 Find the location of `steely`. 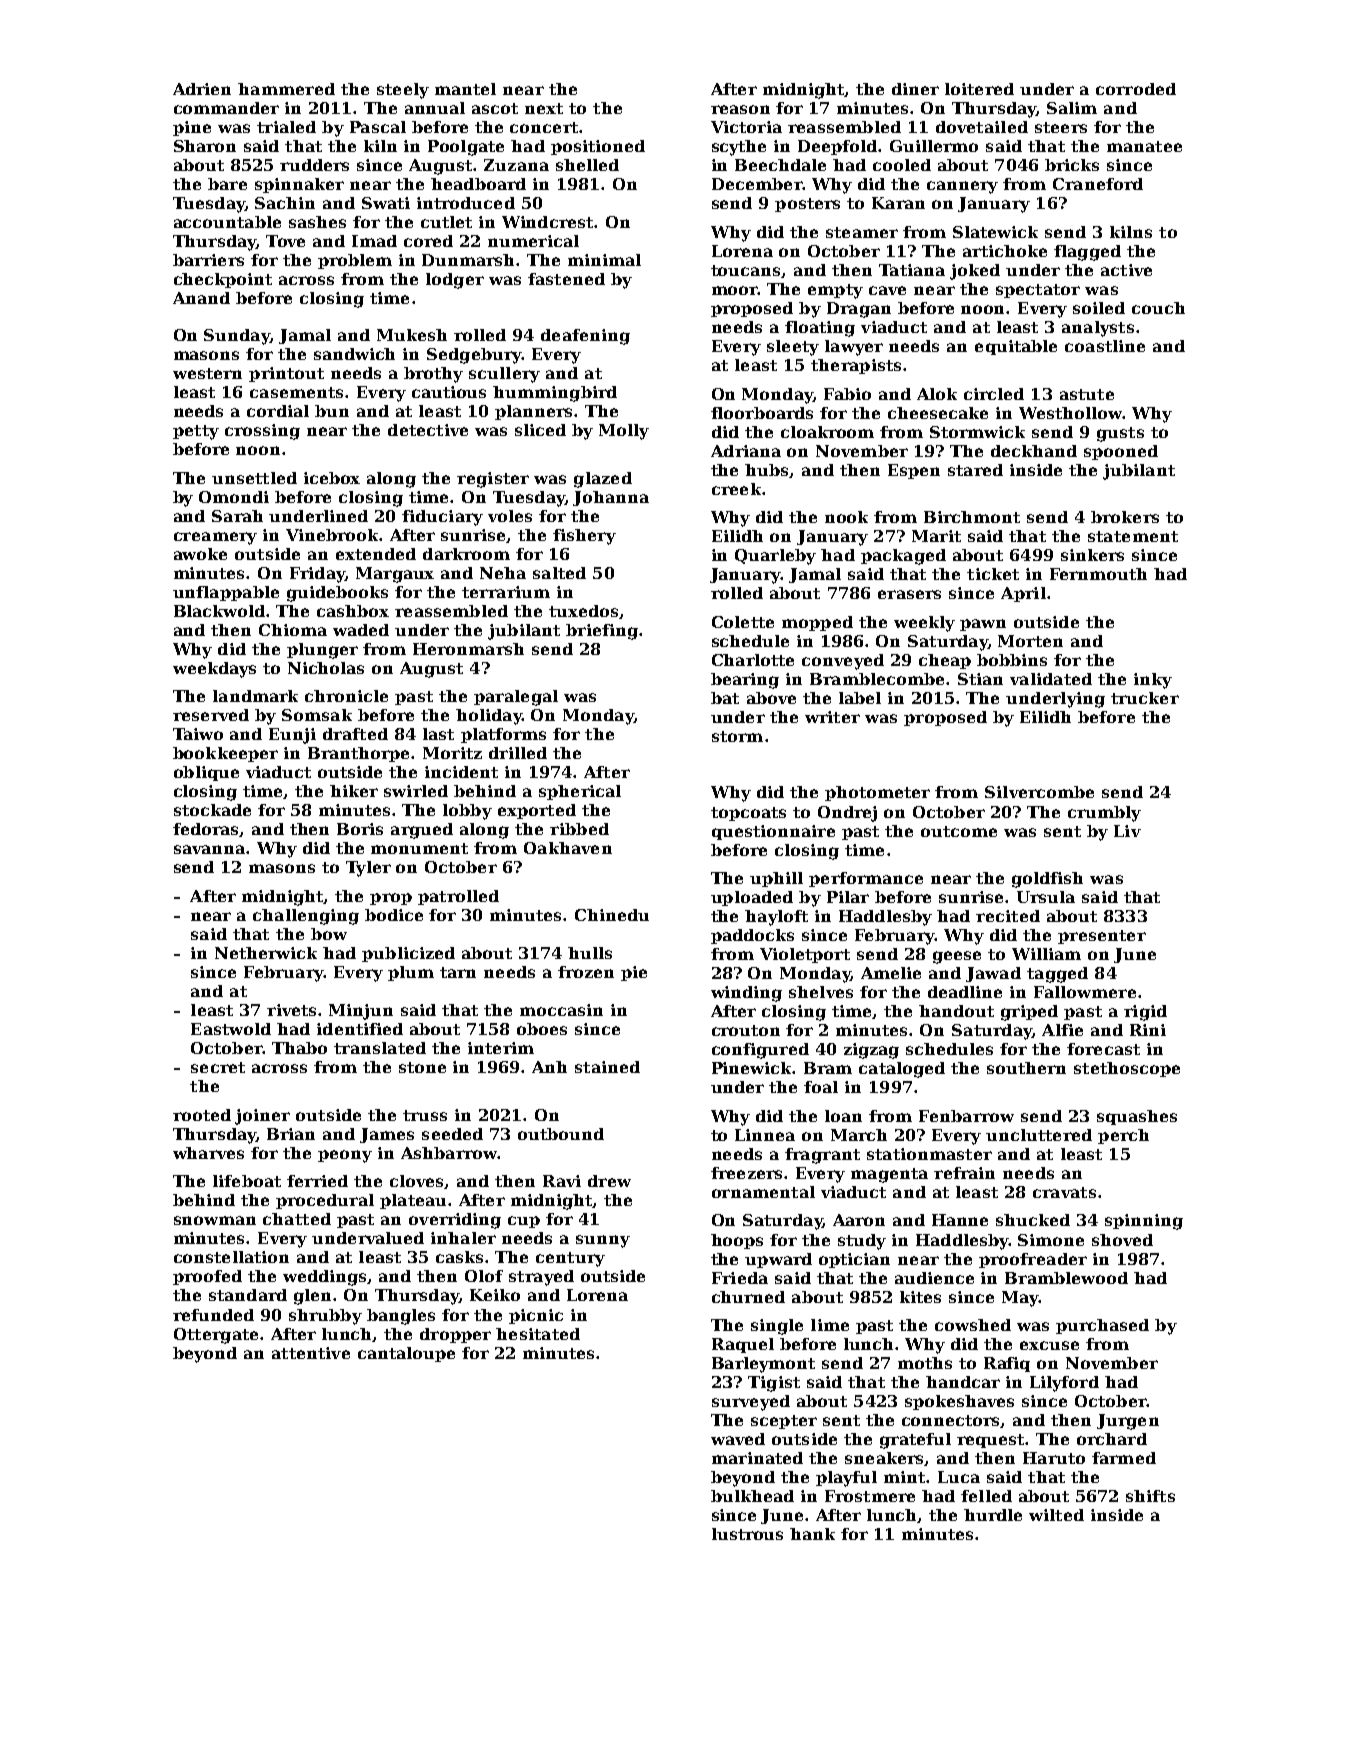

steely is located at coordinates (403, 91).
